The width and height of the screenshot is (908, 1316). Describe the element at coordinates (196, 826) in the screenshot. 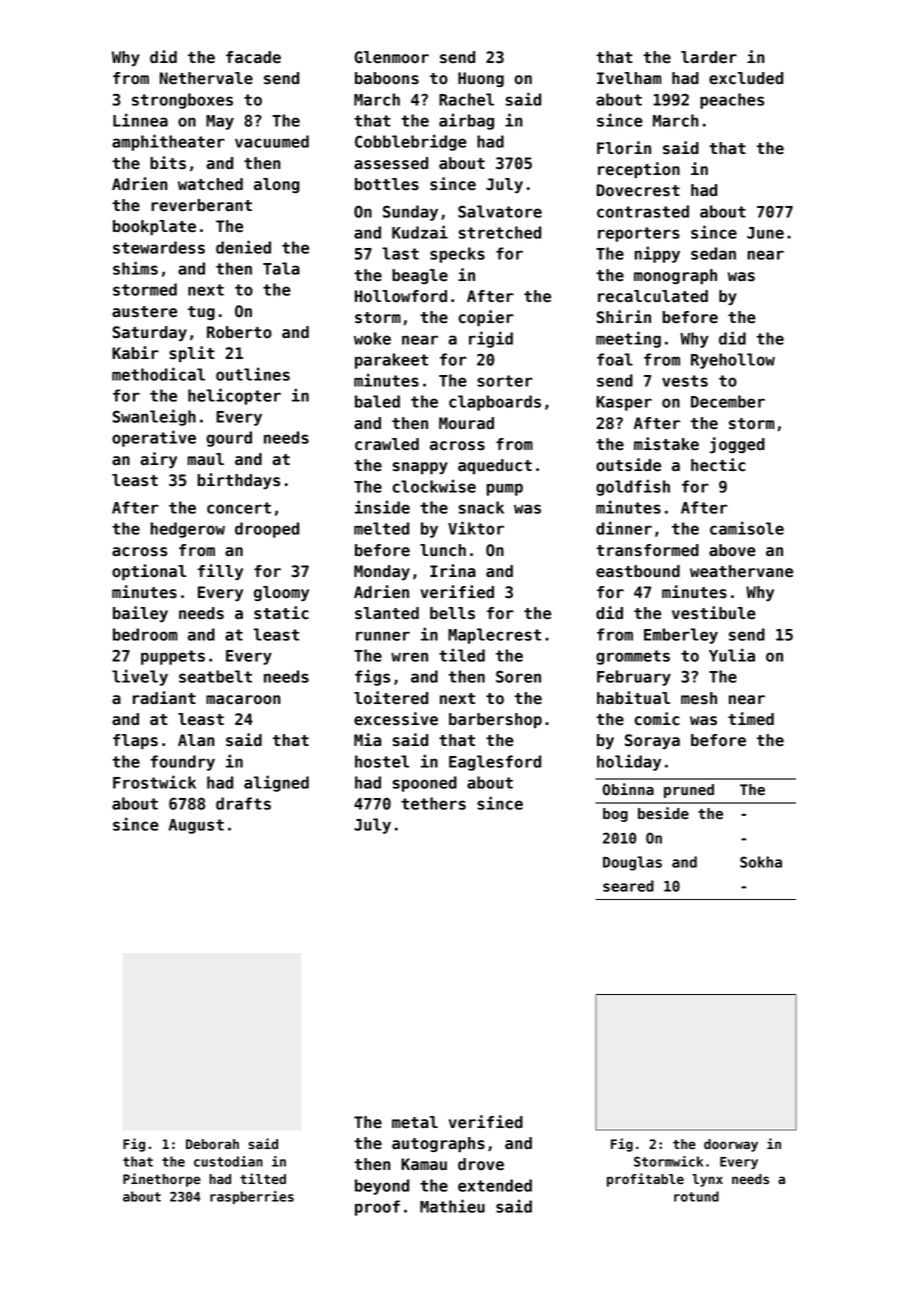

I see `August` at that location.
